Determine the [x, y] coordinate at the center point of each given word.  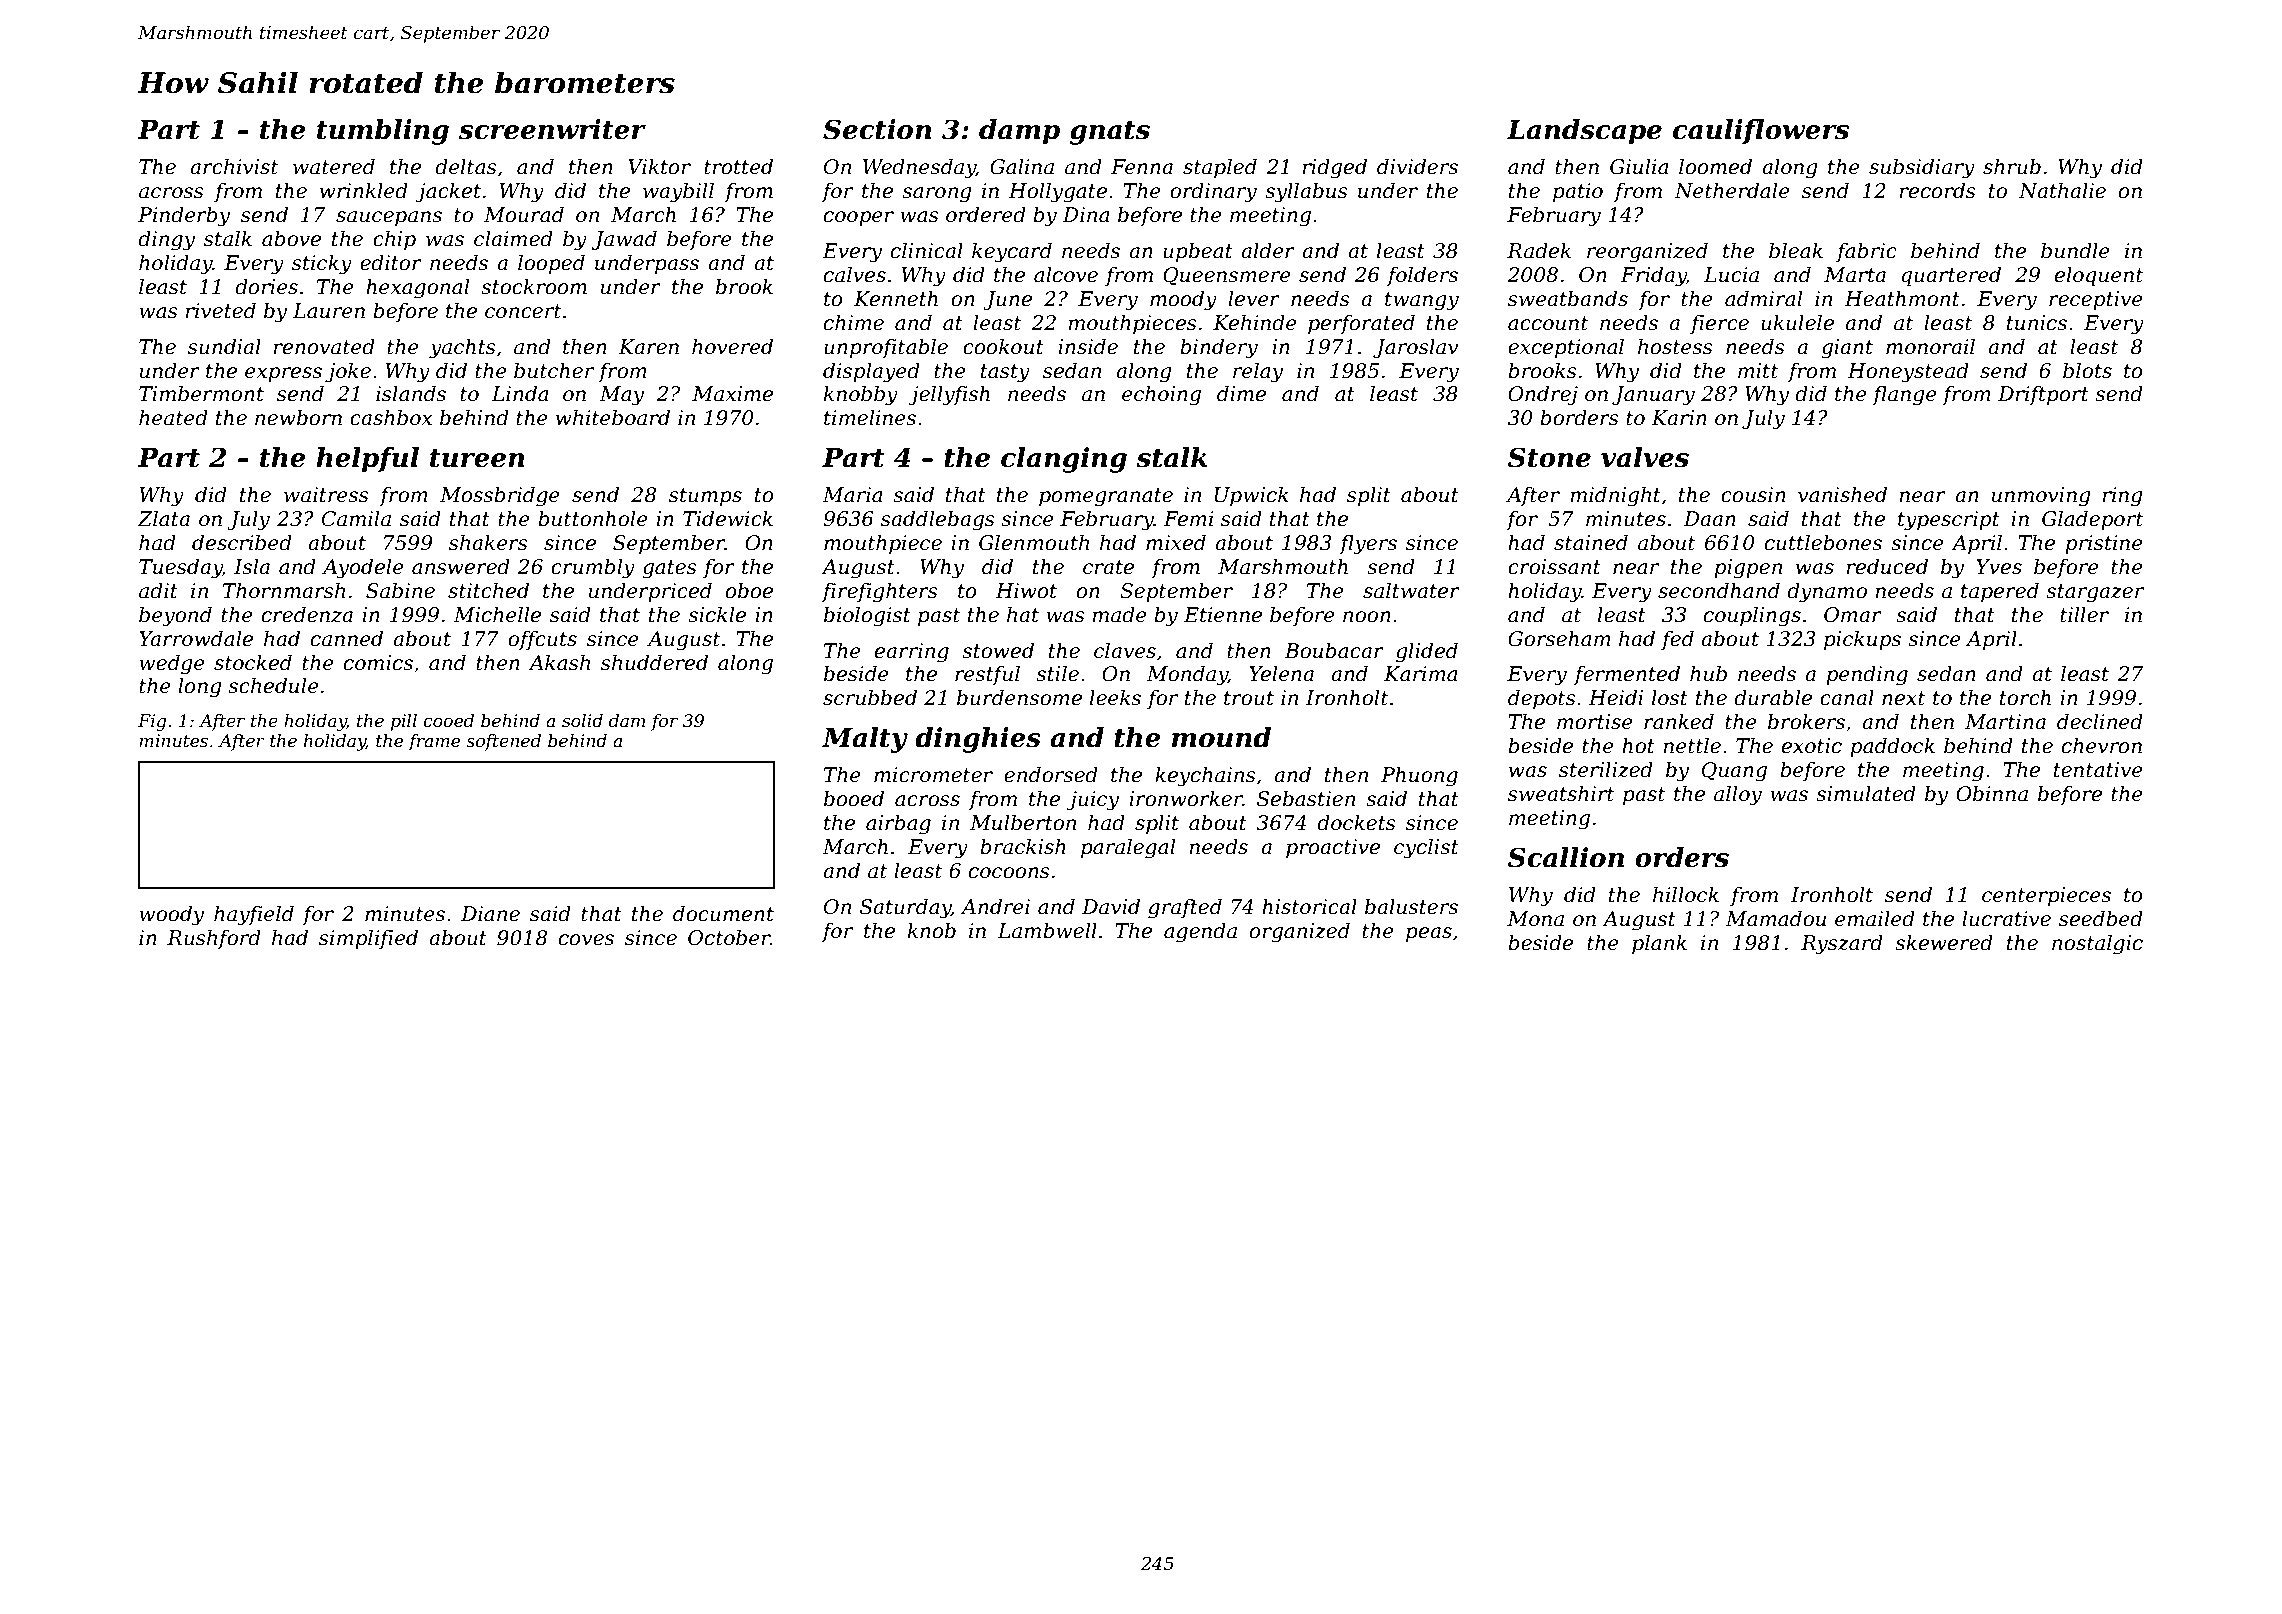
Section [877, 129]
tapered [2000, 592]
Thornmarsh [284, 590]
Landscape [1584, 132]
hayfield [254, 915]
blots [2087, 370]
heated [173, 417]
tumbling [383, 132]
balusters [1411, 906]
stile [1057, 673]
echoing [1161, 395]
